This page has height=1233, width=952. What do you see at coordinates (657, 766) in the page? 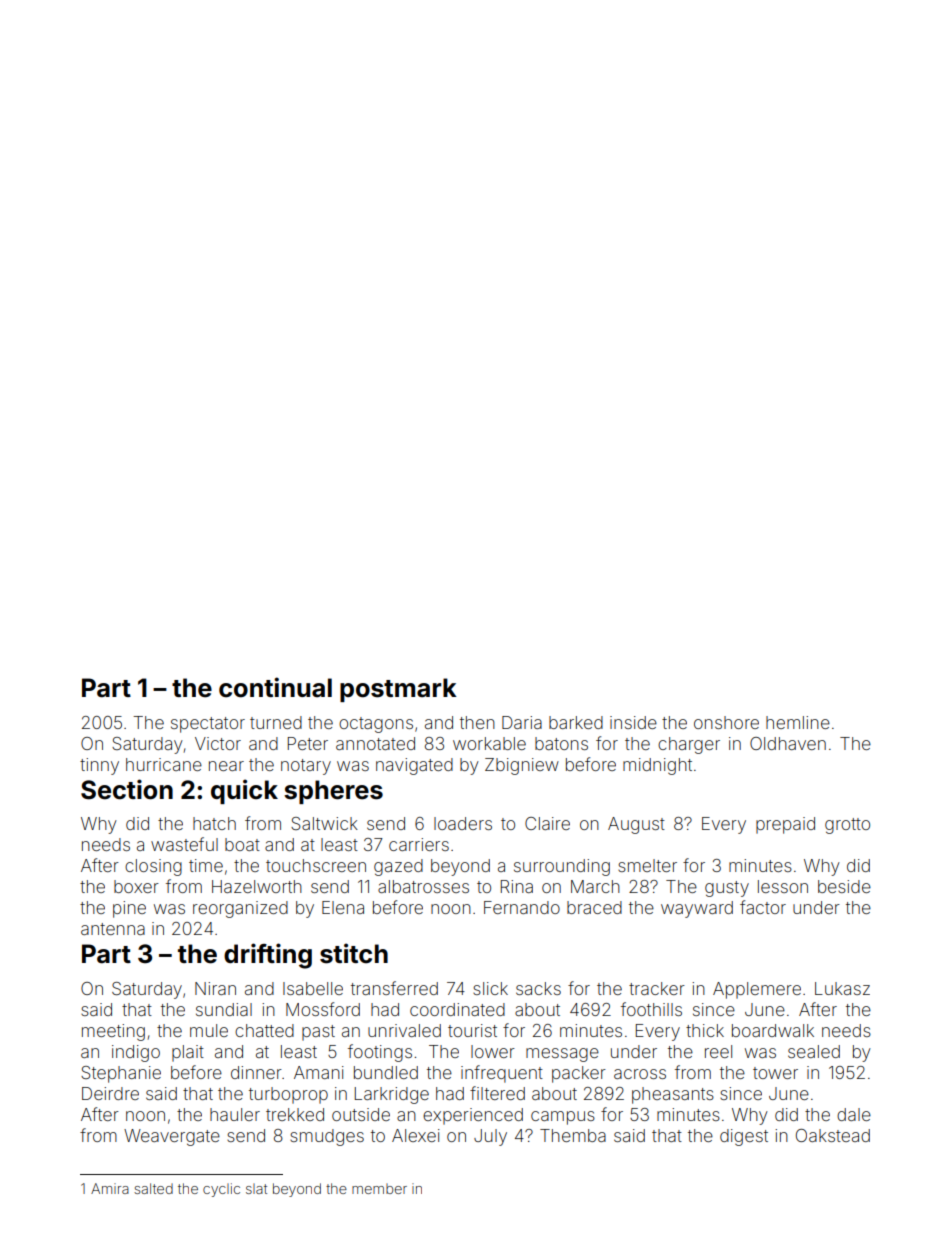
I see `midnight` at bounding box center [657, 766].
